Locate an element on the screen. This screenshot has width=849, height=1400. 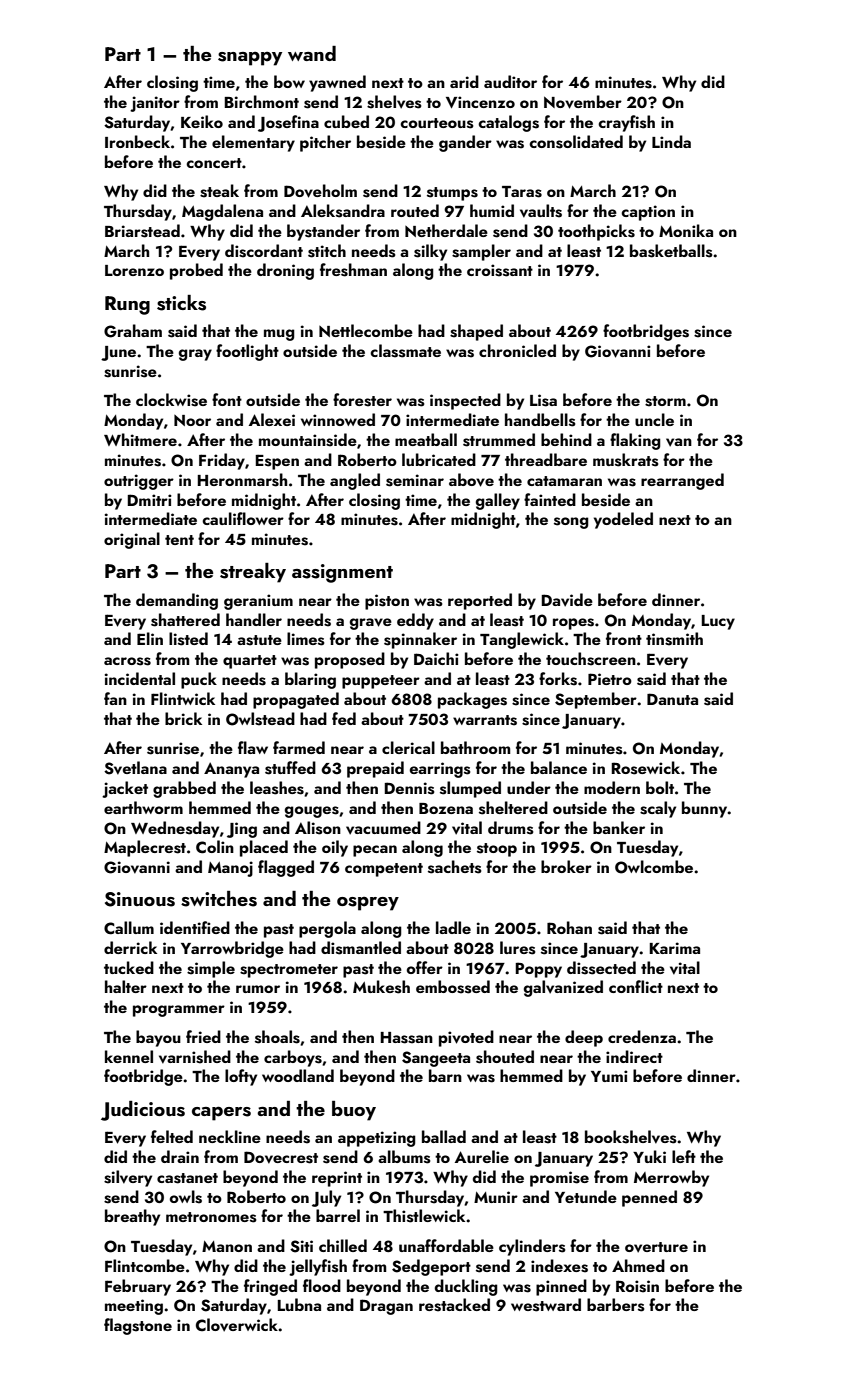
bathroom is located at coordinates (475, 747).
